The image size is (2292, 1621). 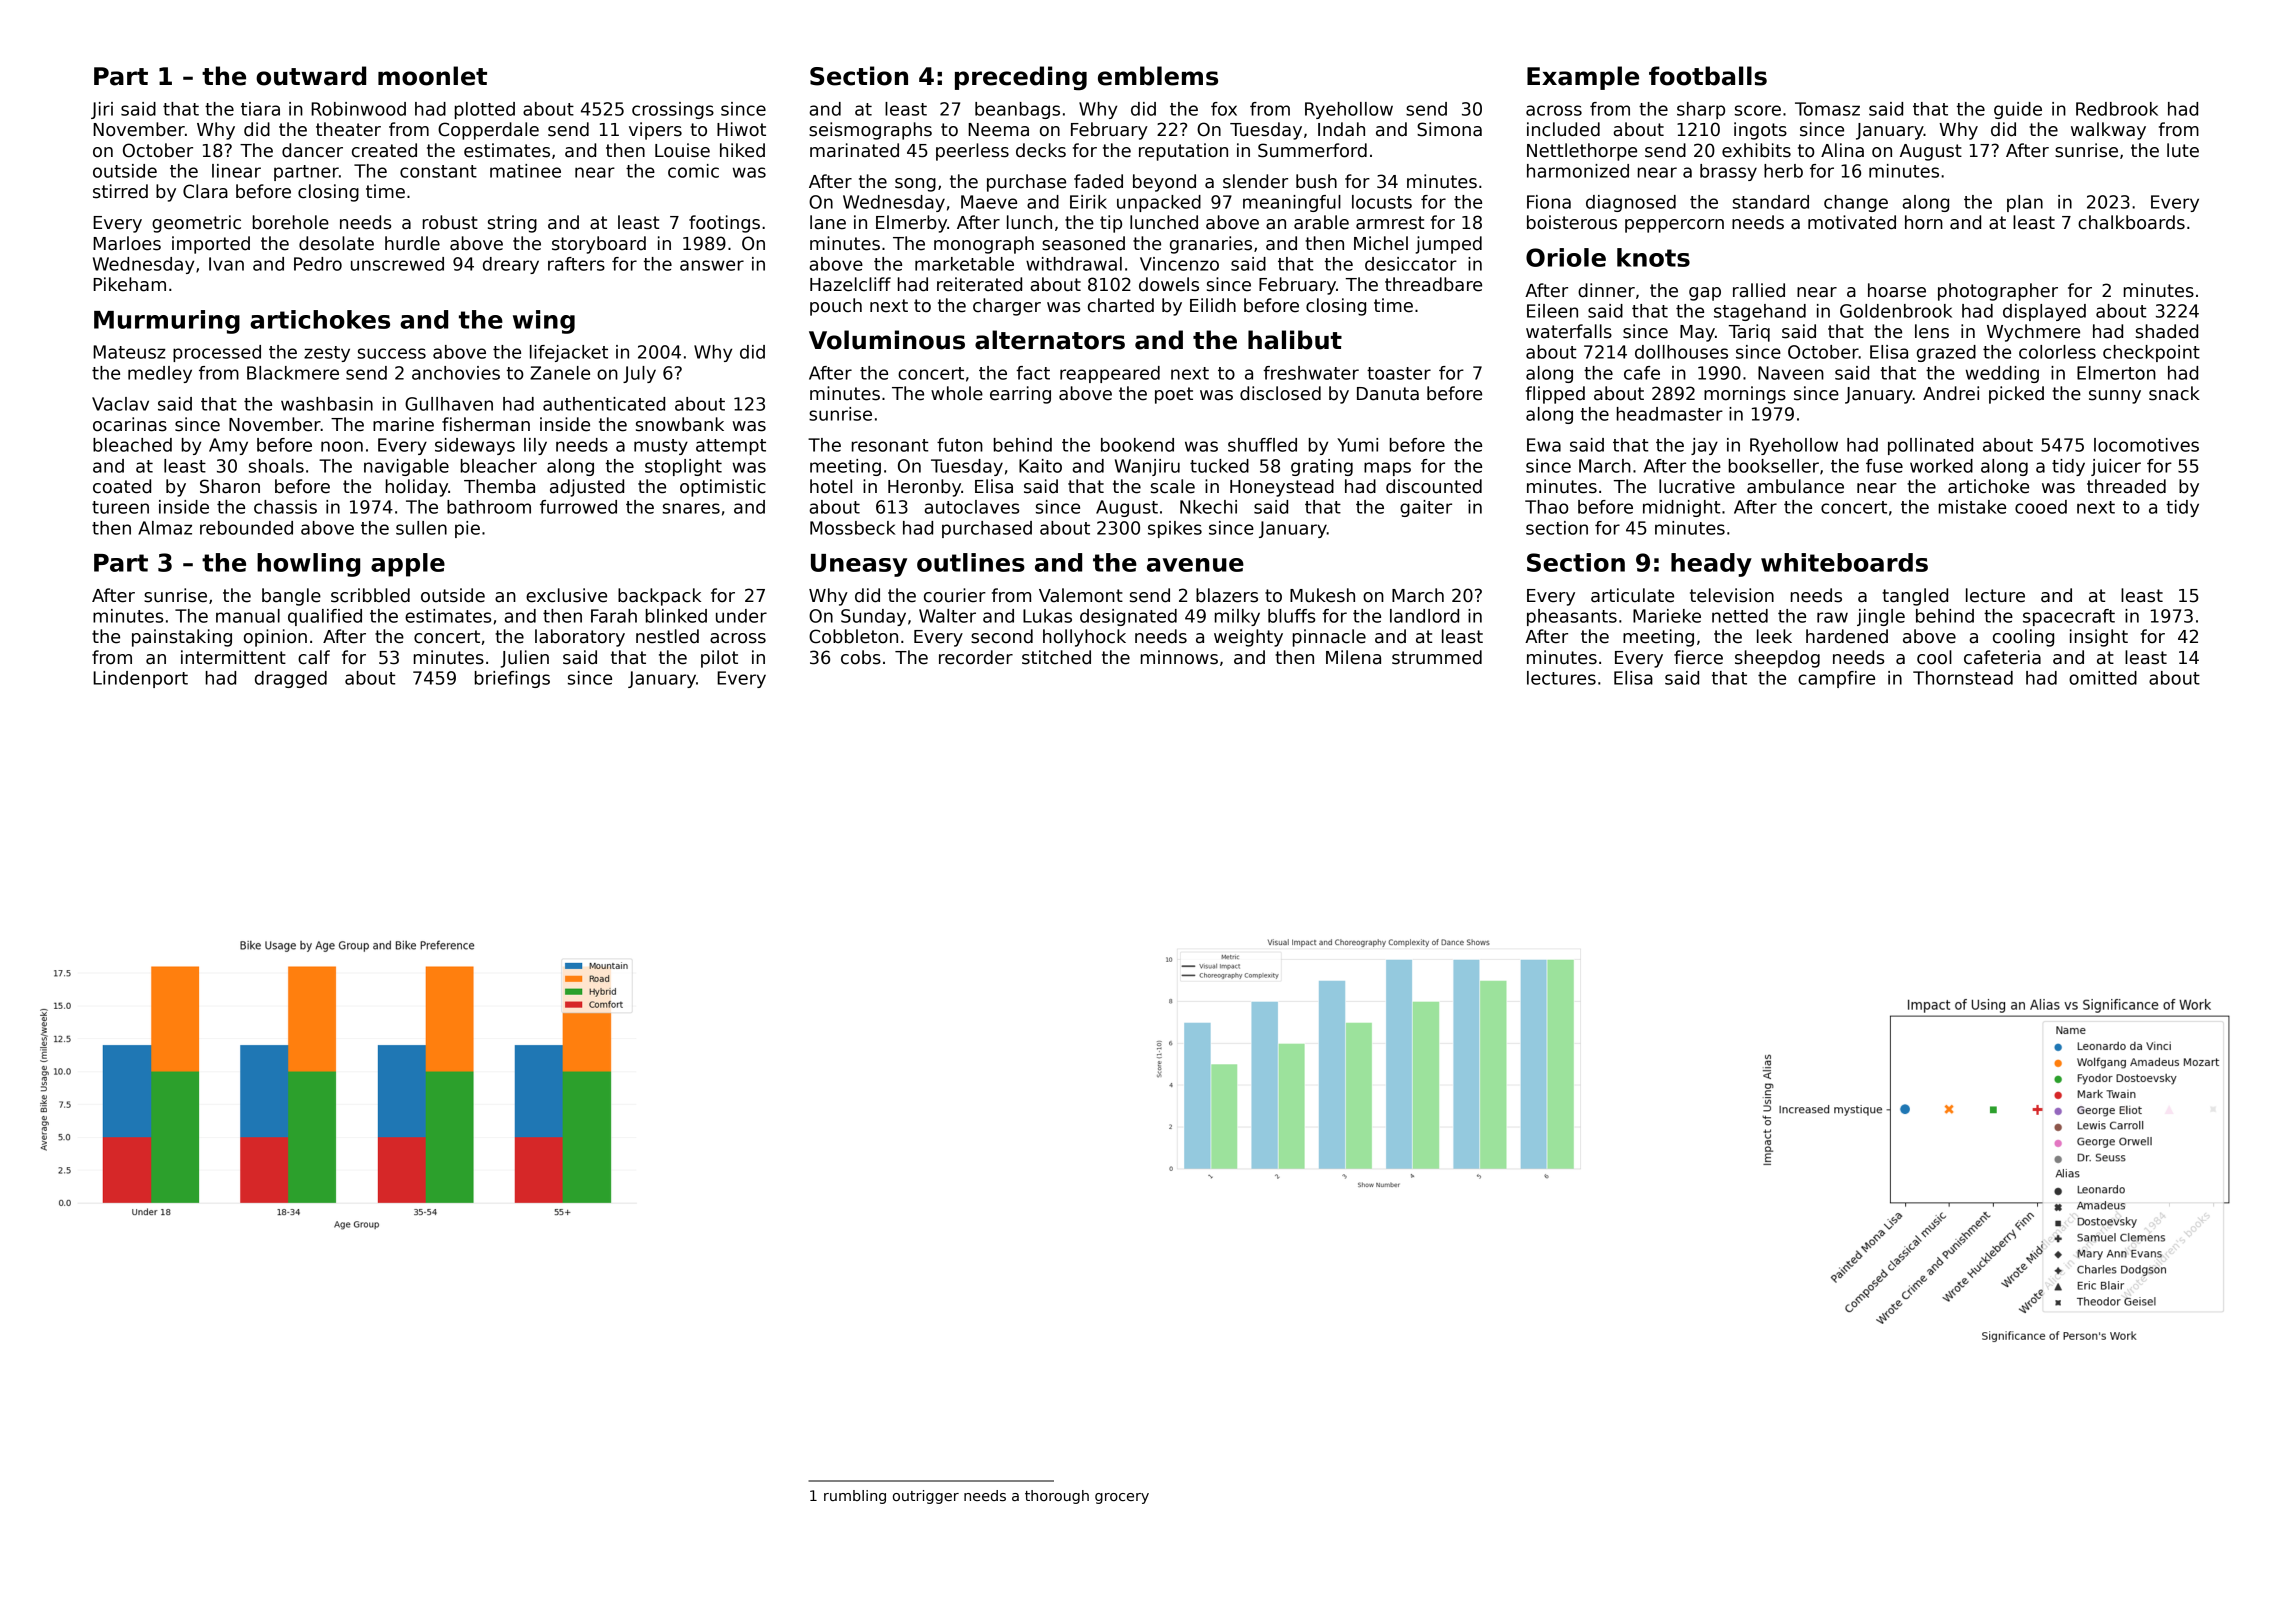 What do you see at coordinates (1708, 76) in the screenshot?
I see `footballs` at bounding box center [1708, 76].
